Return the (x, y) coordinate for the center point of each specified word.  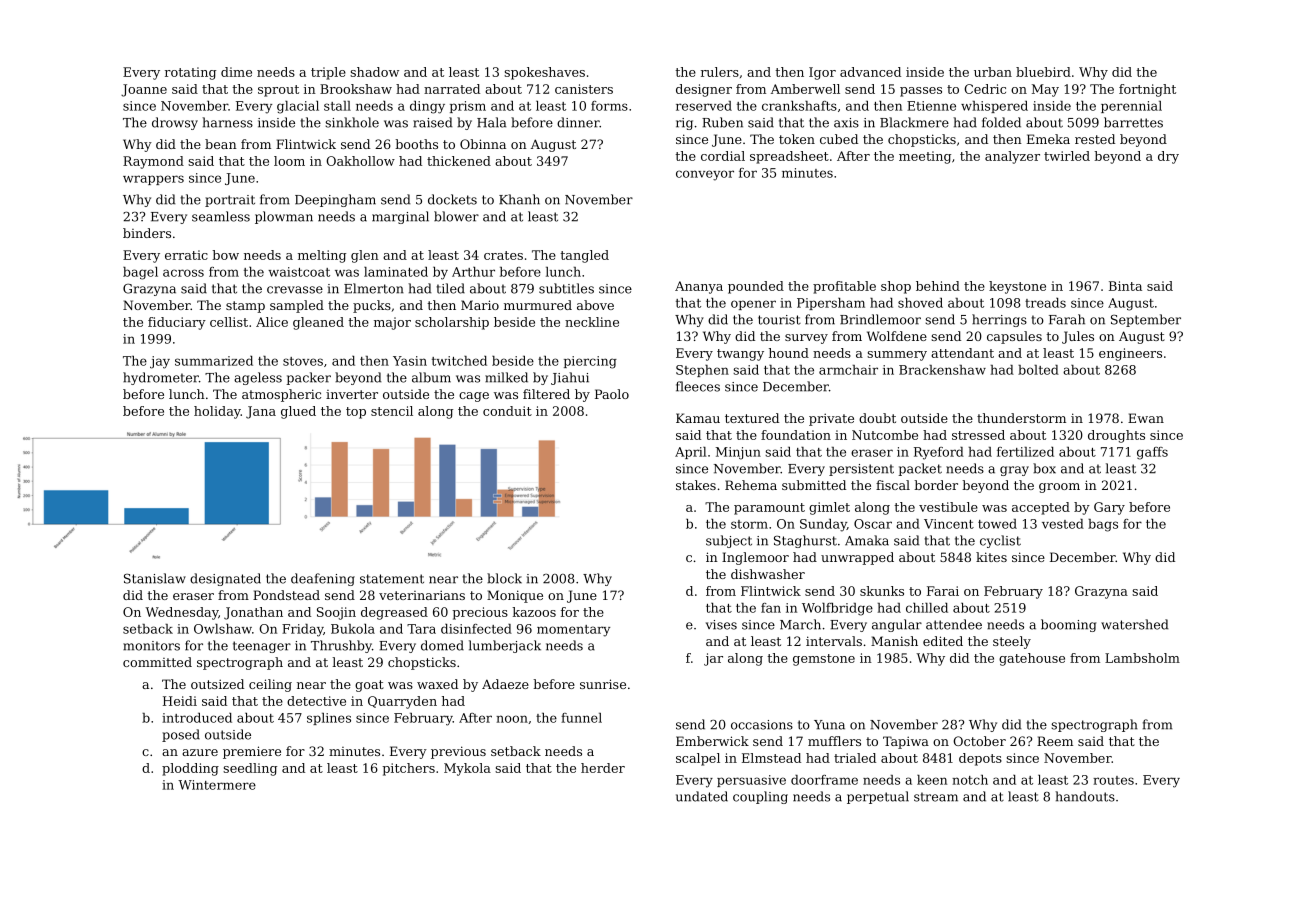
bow (225, 255)
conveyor (705, 175)
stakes (696, 485)
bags (1103, 525)
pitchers (408, 769)
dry (1168, 157)
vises (721, 625)
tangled (584, 256)
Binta (1125, 286)
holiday (217, 412)
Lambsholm (1142, 658)
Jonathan (253, 613)
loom (289, 161)
